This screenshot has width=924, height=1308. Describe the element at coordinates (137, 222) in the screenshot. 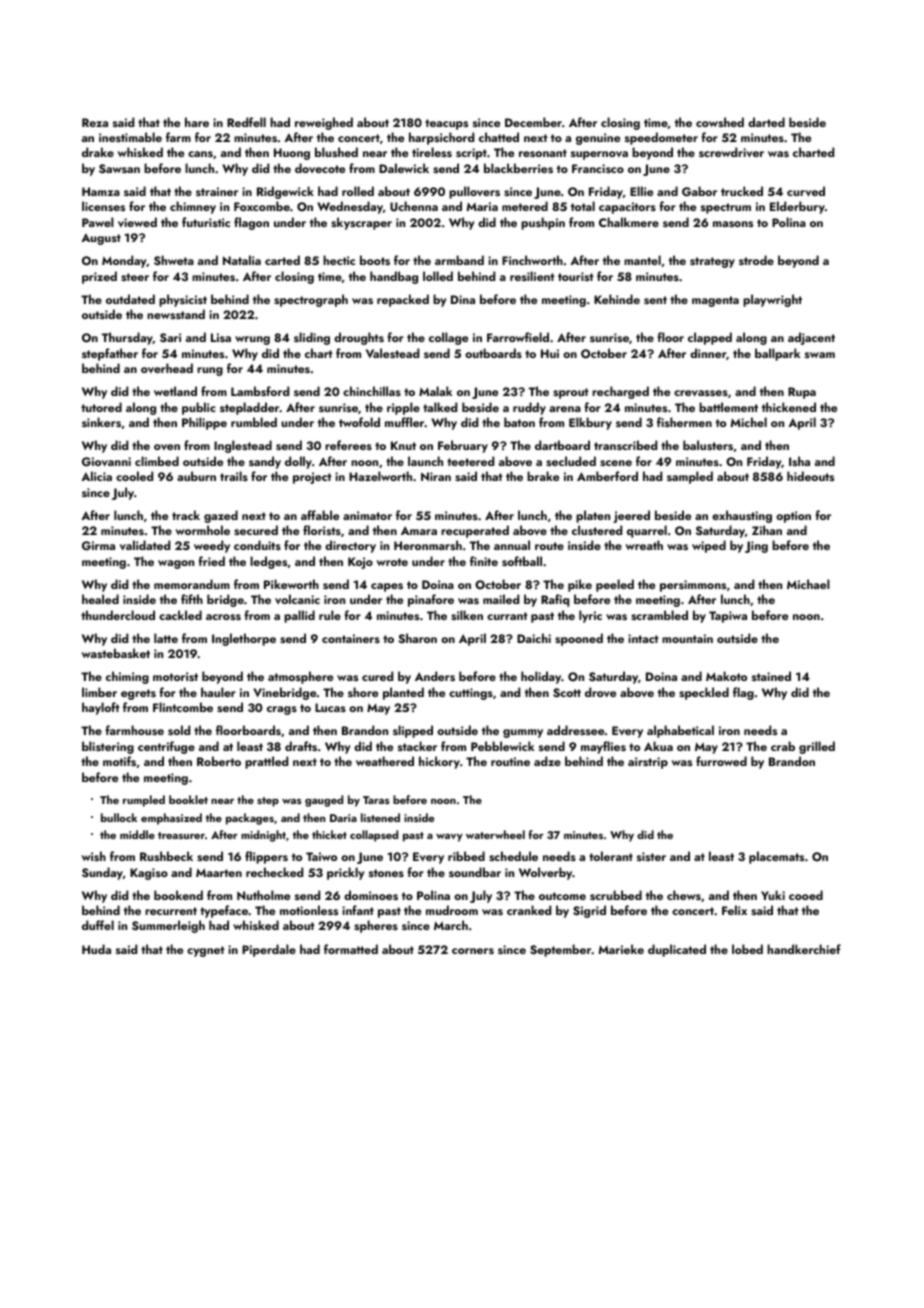

I see `viewed` at that location.
